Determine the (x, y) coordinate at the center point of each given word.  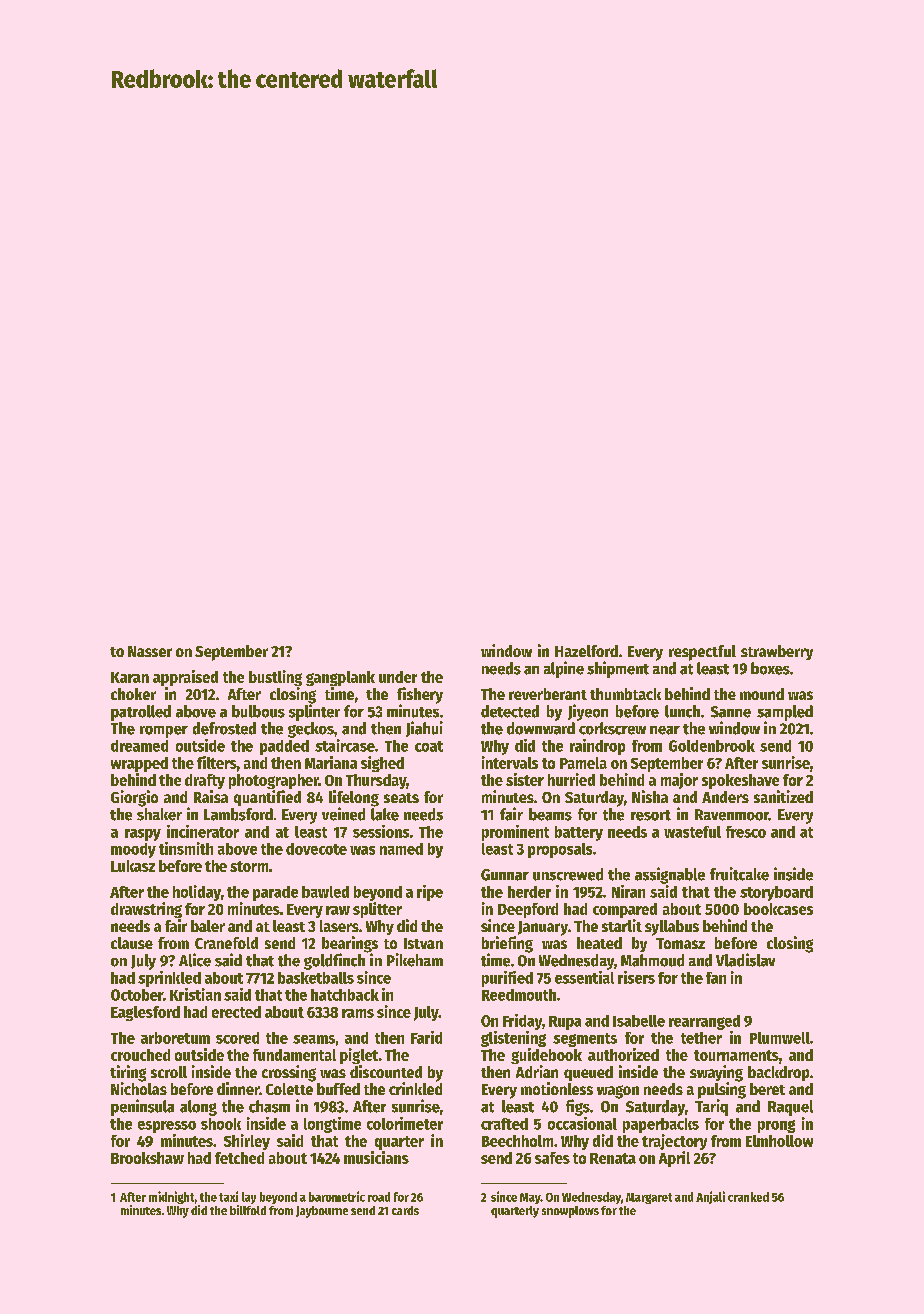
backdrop (778, 1073)
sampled (785, 713)
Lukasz (133, 866)
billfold (248, 1210)
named (401, 849)
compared (625, 910)
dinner (238, 1088)
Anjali (710, 1197)
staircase (345, 745)
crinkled (415, 1088)
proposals (560, 850)
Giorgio (134, 798)
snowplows (570, 1212)
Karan (130, 677)
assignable (670, 875)
